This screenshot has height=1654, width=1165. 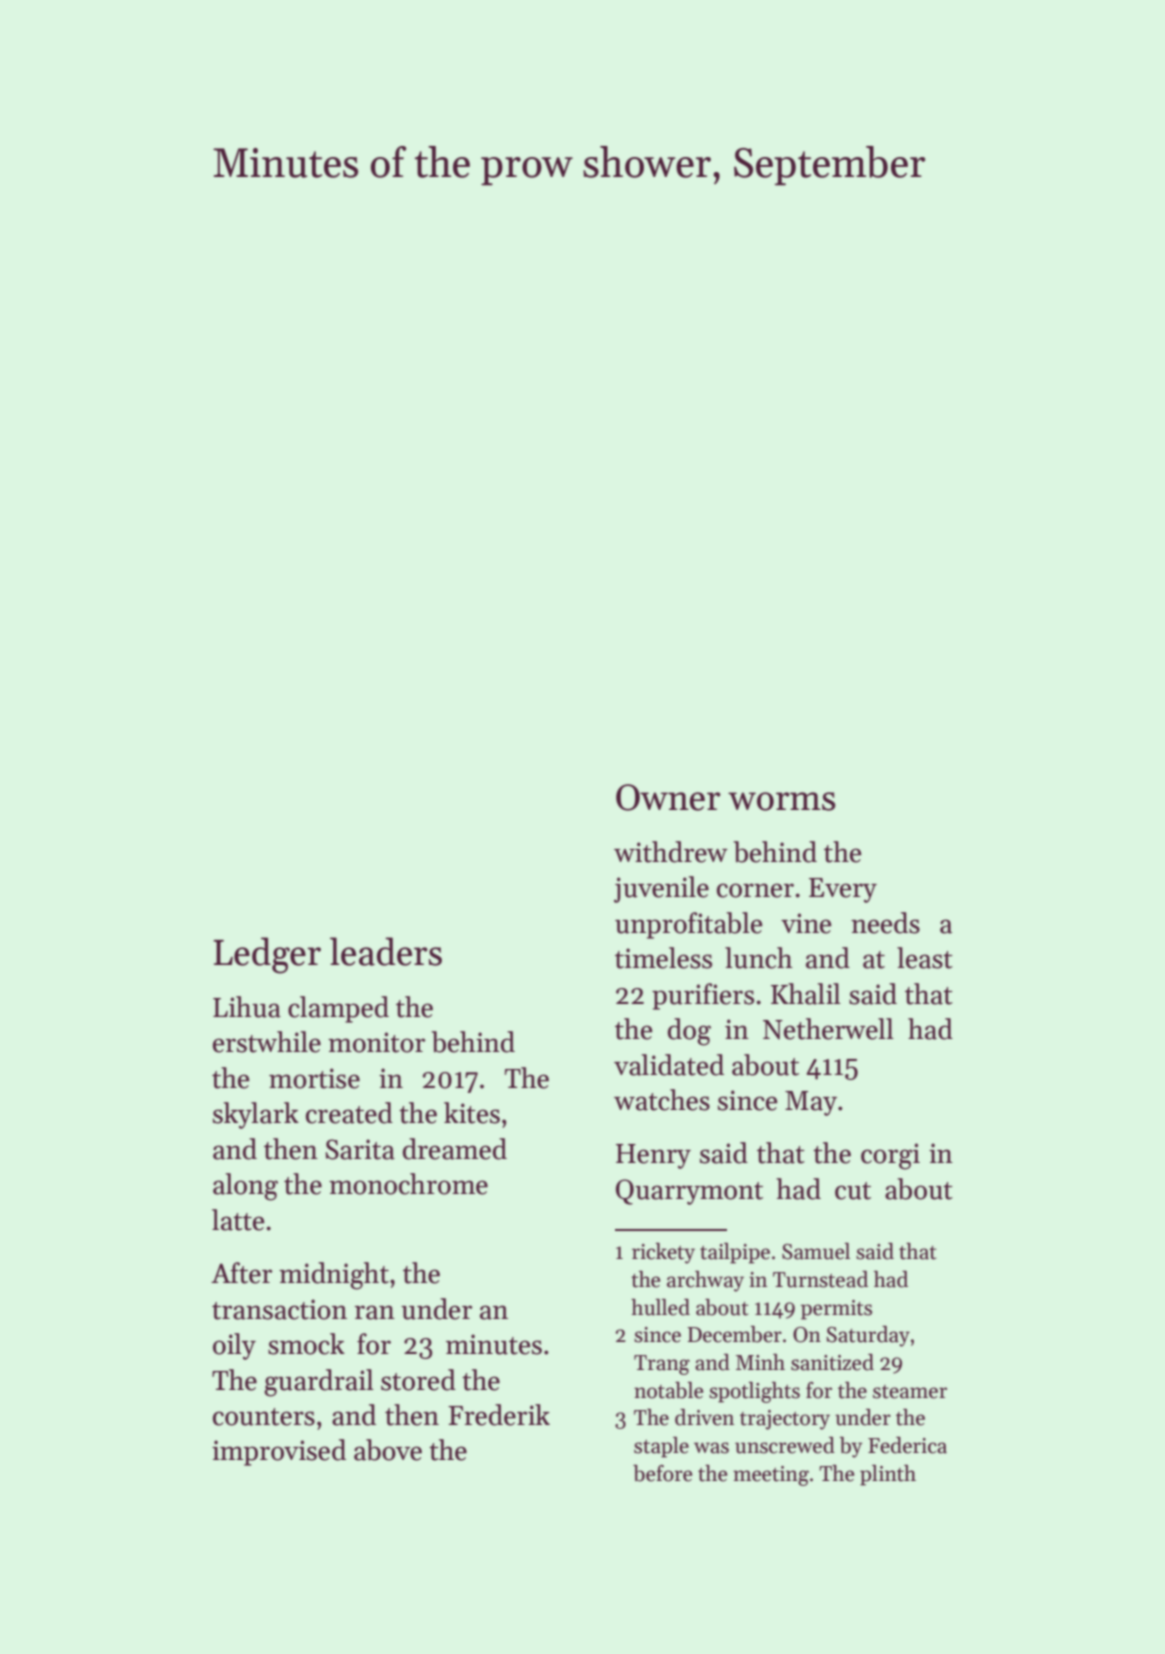 What do you see at coordinates (806, 994) in the screenshot?
I see `Khalil` at bounding box center [806, 994].
